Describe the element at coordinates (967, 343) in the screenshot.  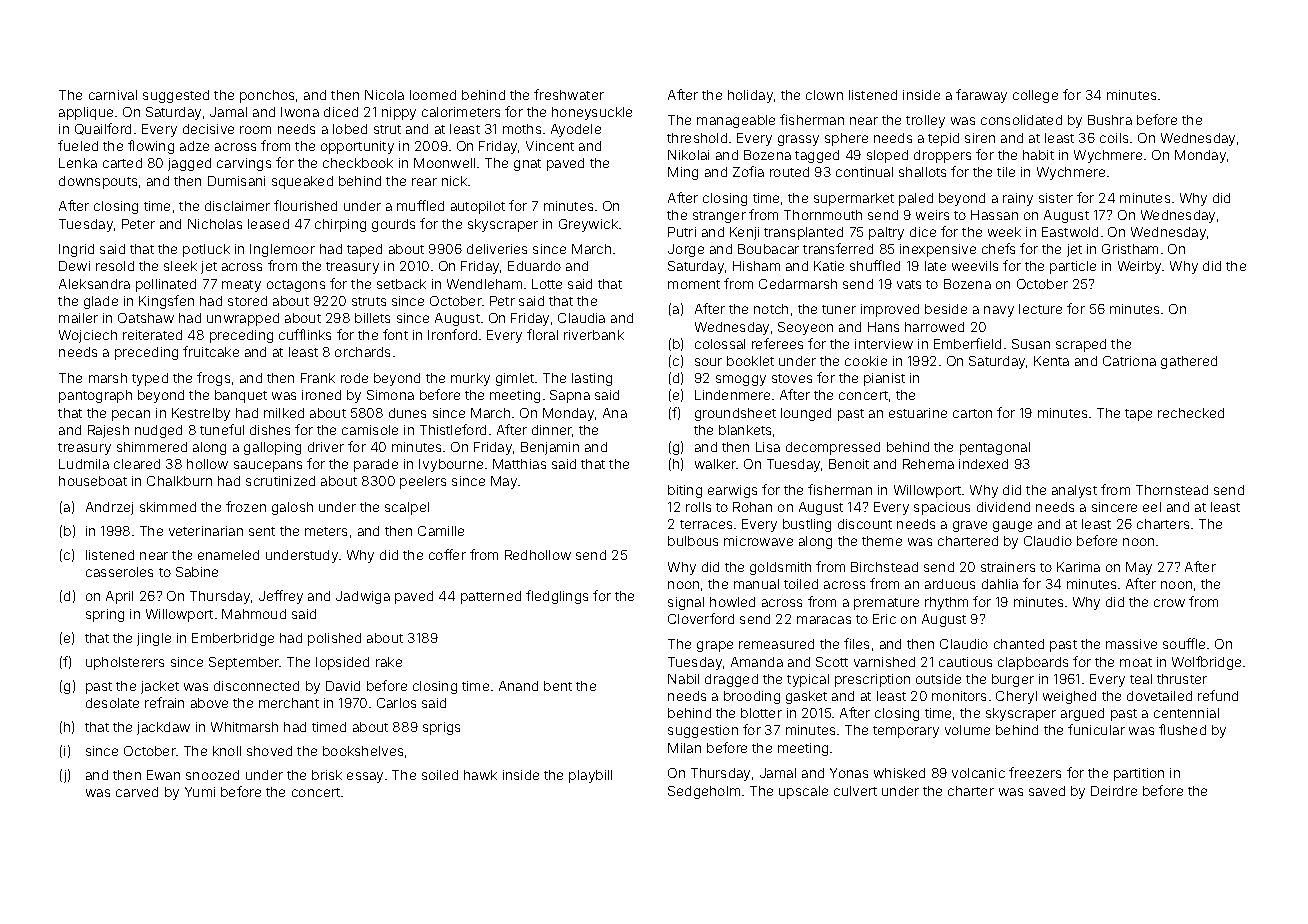
I see `Emberfield` at that location.
